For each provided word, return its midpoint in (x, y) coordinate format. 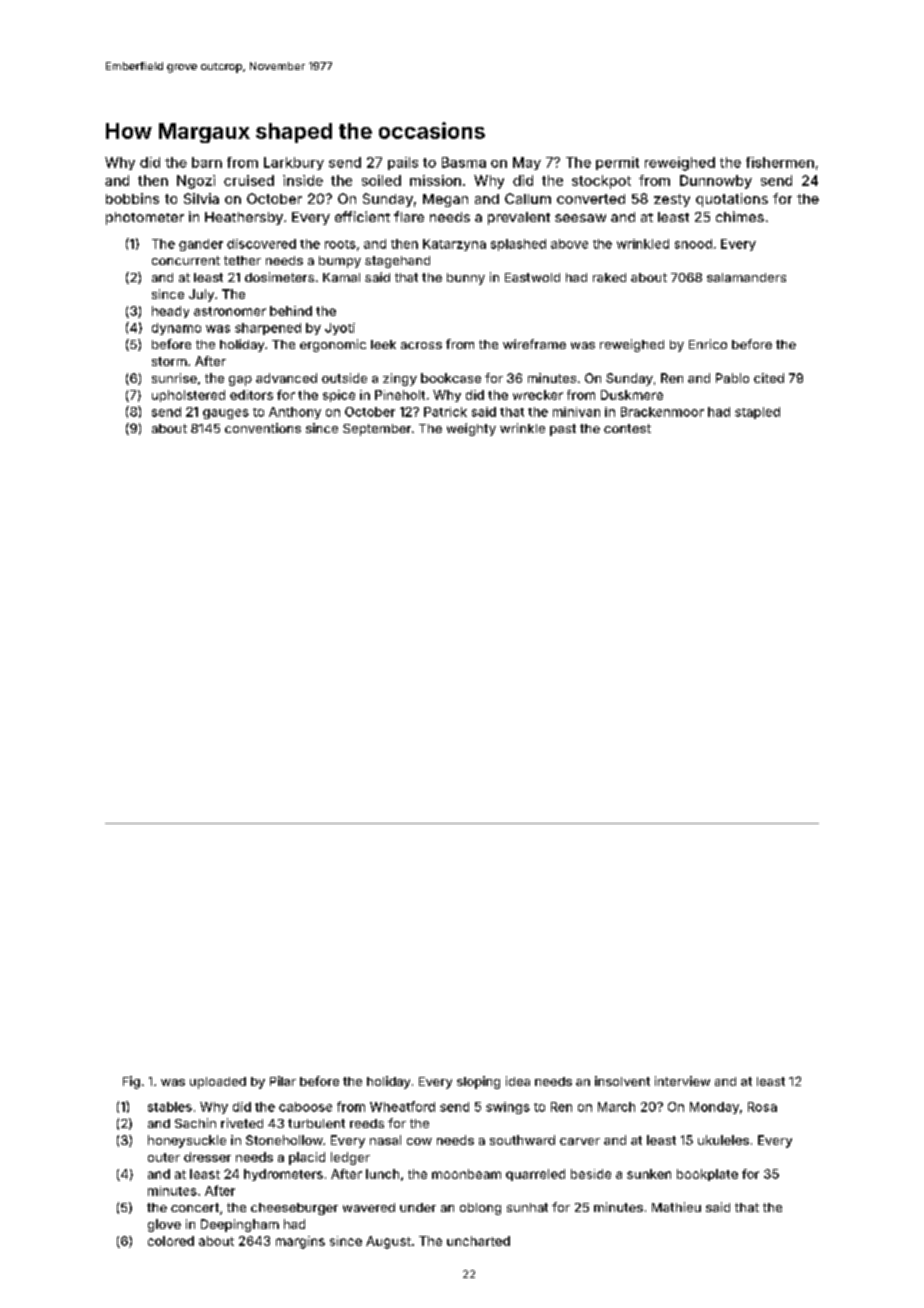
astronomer (230, 311)
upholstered (188, 396)
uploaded (218, 1083)
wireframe (534, 344)
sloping (478, 1082)
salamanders (746, 277)
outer (164, 1157)
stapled (757, 413)
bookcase (451, 378)
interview (682, 1081)
